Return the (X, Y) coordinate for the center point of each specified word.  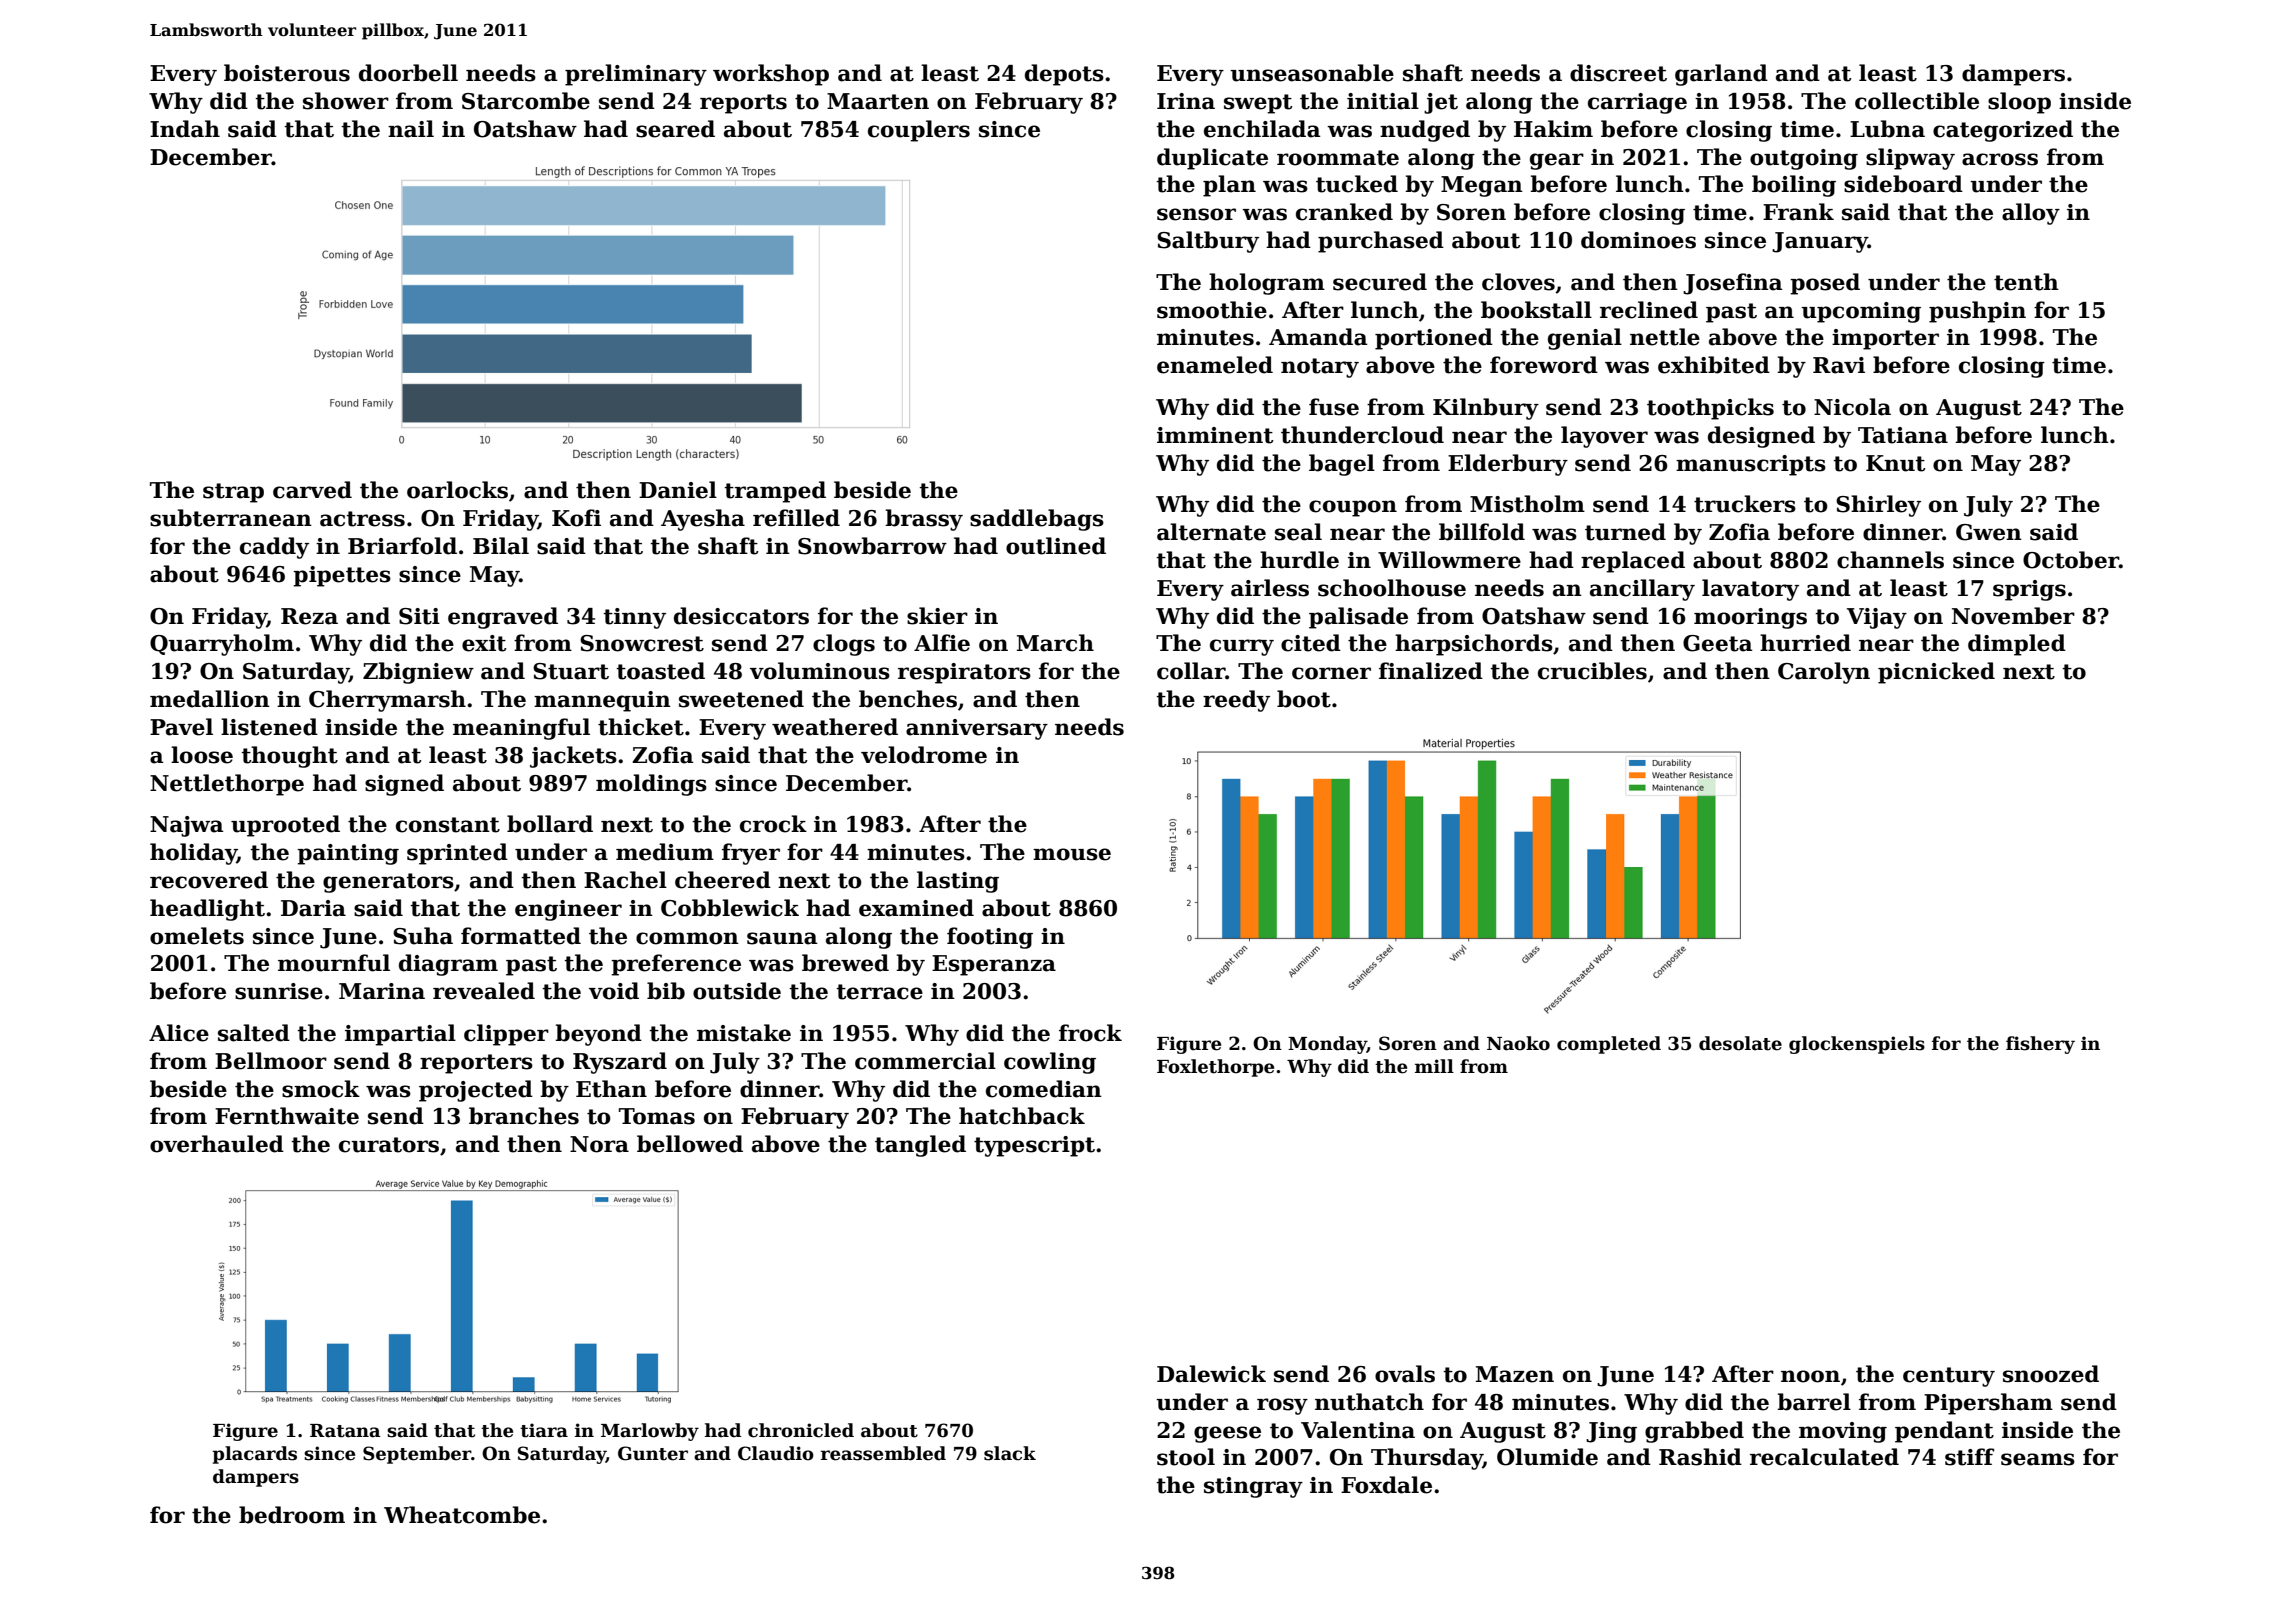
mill (1434, 1066)
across (2000, 159)
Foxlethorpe (1215, 1068)
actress (362, 519)
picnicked (1936, 673)
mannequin (602, 701)
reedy (1236, 701)
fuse (1334, 407)
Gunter (653, 1453)
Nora (599, 1144)
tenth (2026, 282)
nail (411, 129)
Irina (1186, 101)
